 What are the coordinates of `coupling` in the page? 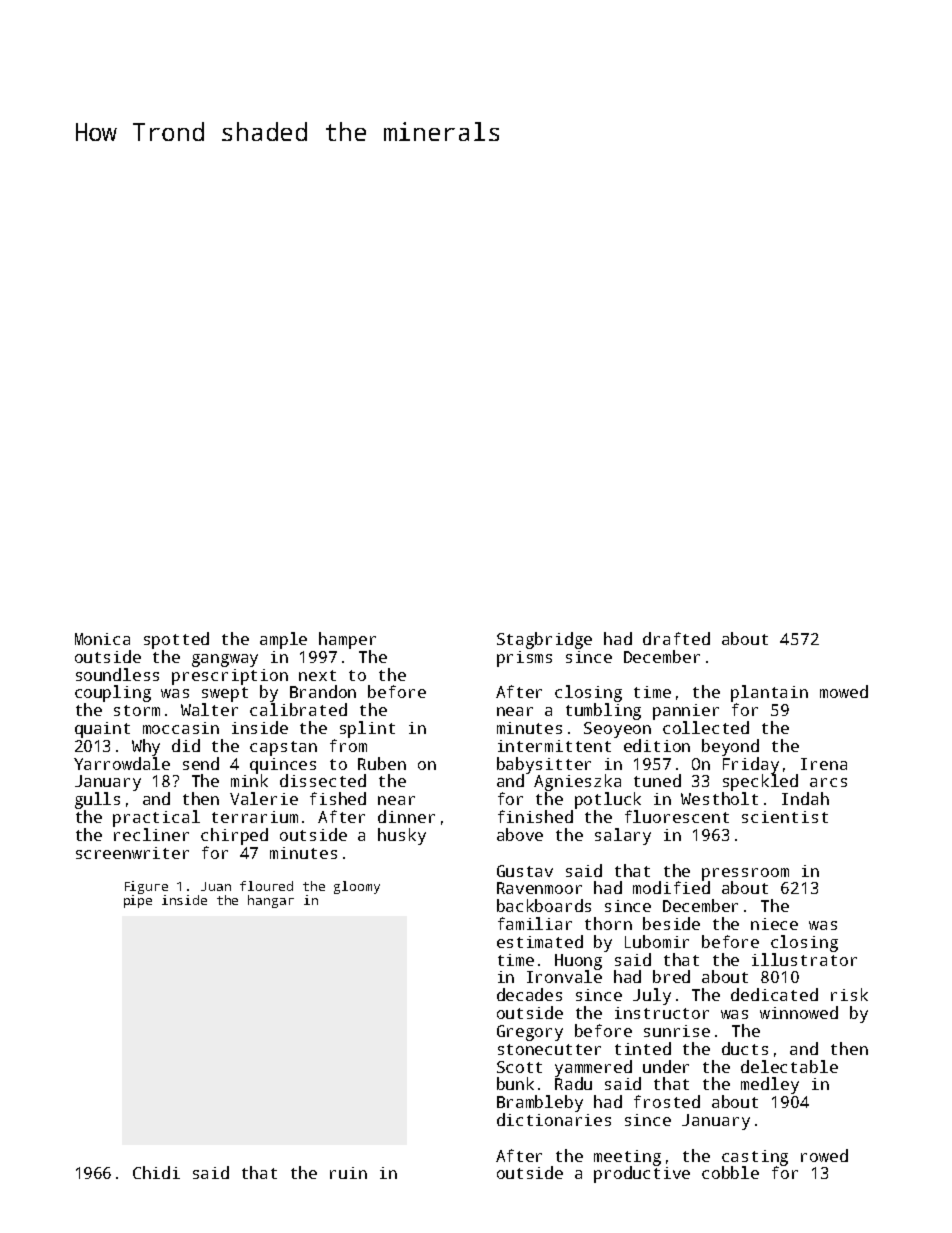 It's located at (113, 693).
